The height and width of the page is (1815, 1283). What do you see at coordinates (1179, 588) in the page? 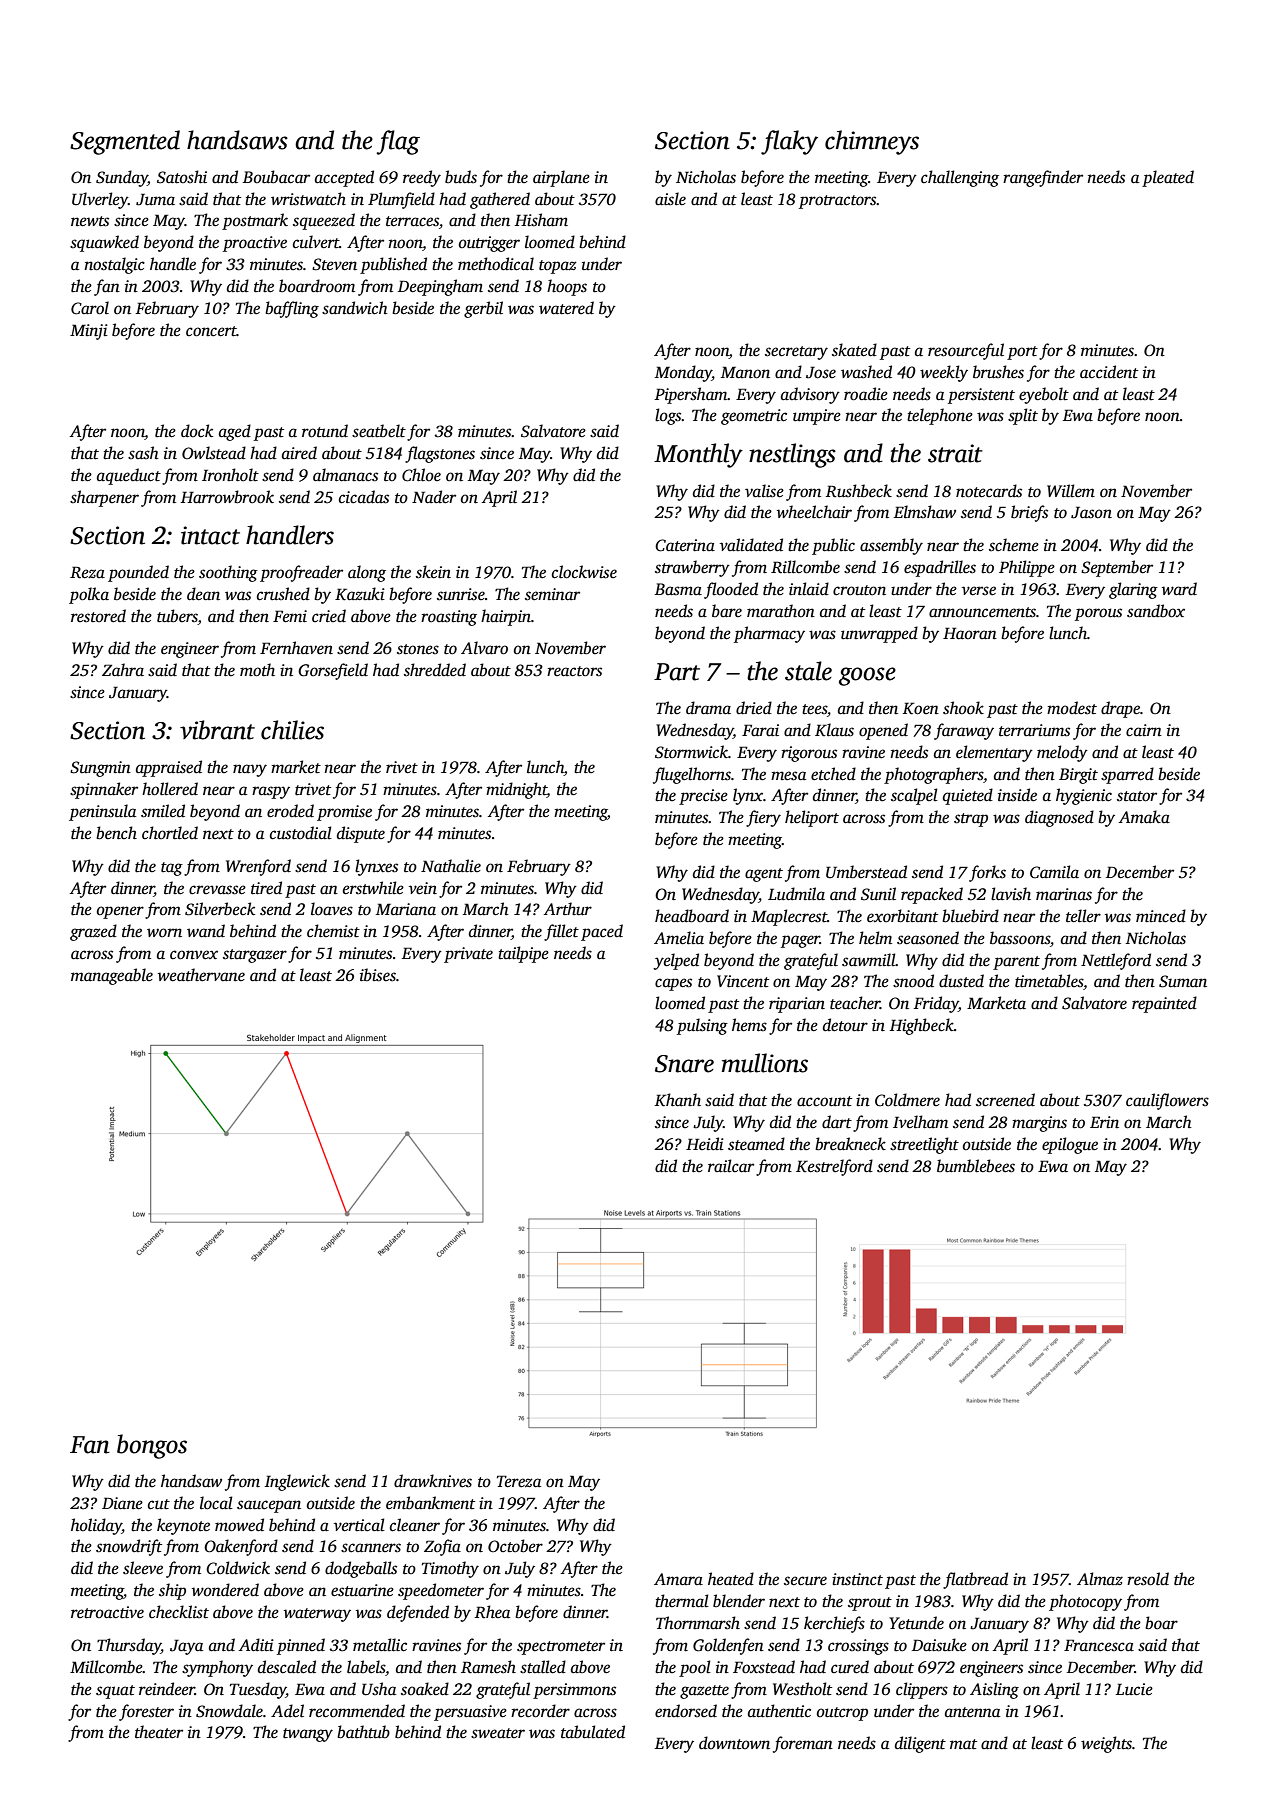
I see `ward` at bounding box center [1179, 588].
